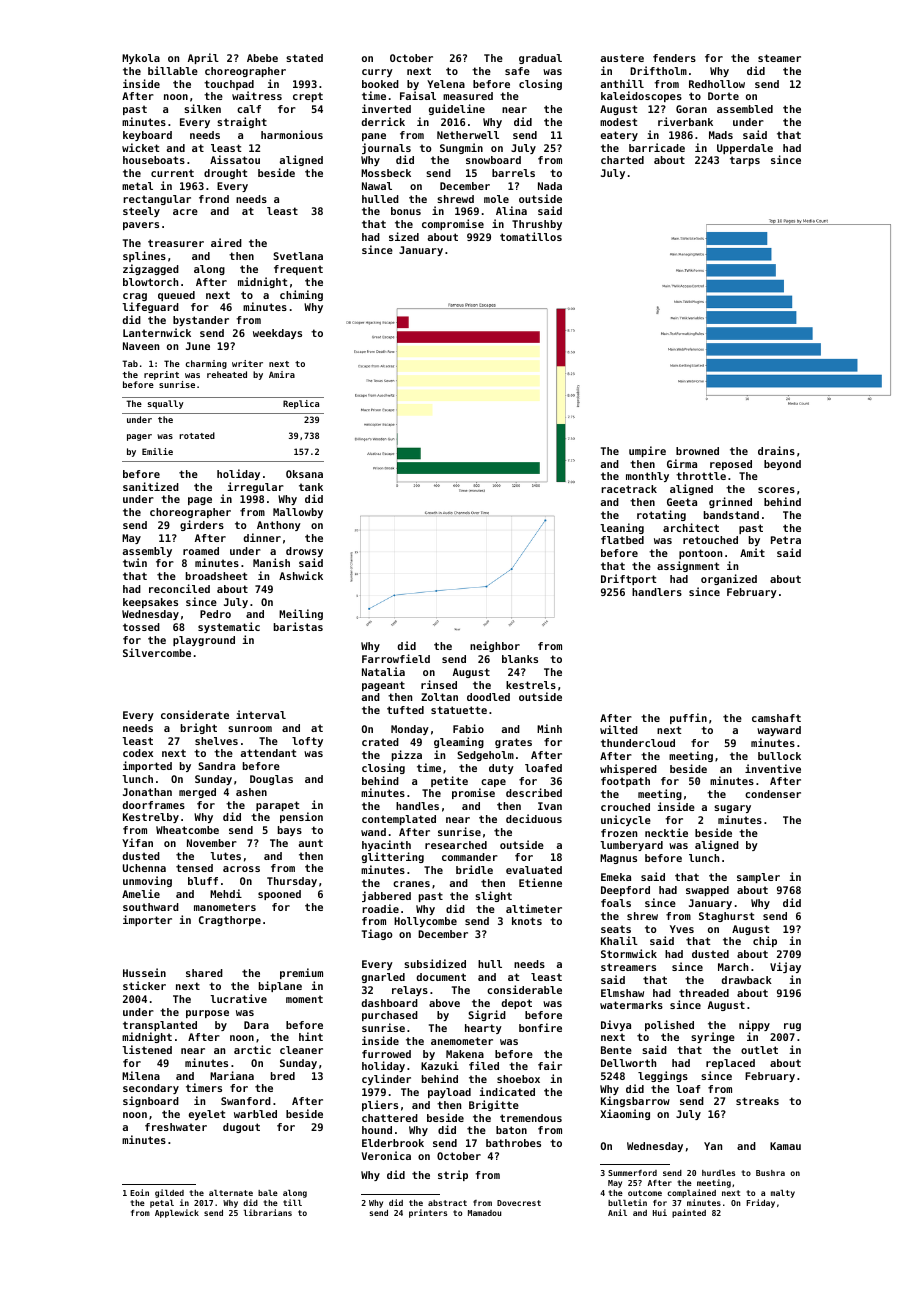 The width and height of the page is (924, 1308). Describe the element at coordinates (449, 1093) in the page. I see `payload` at that location.
